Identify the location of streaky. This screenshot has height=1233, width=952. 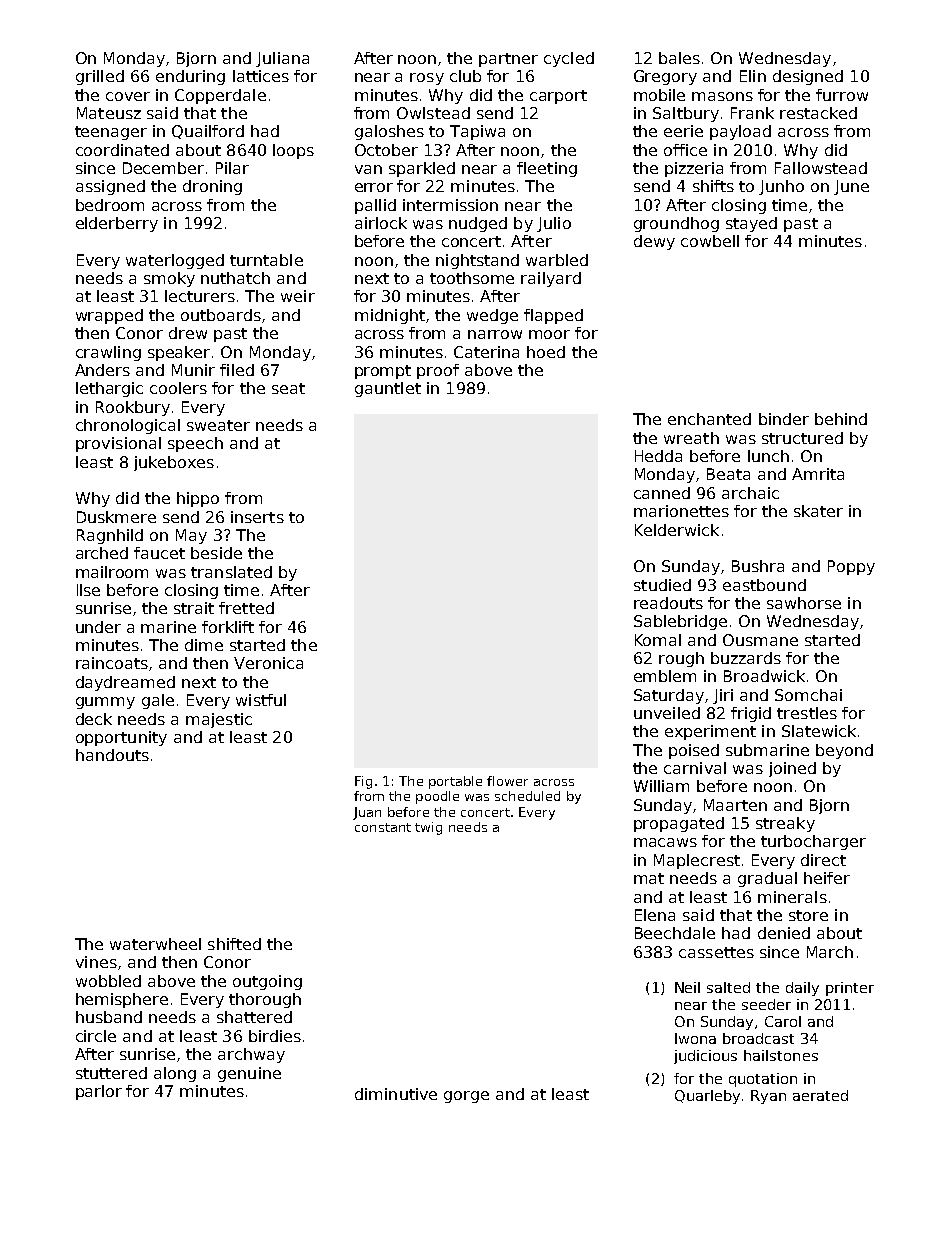
(785, 824).
